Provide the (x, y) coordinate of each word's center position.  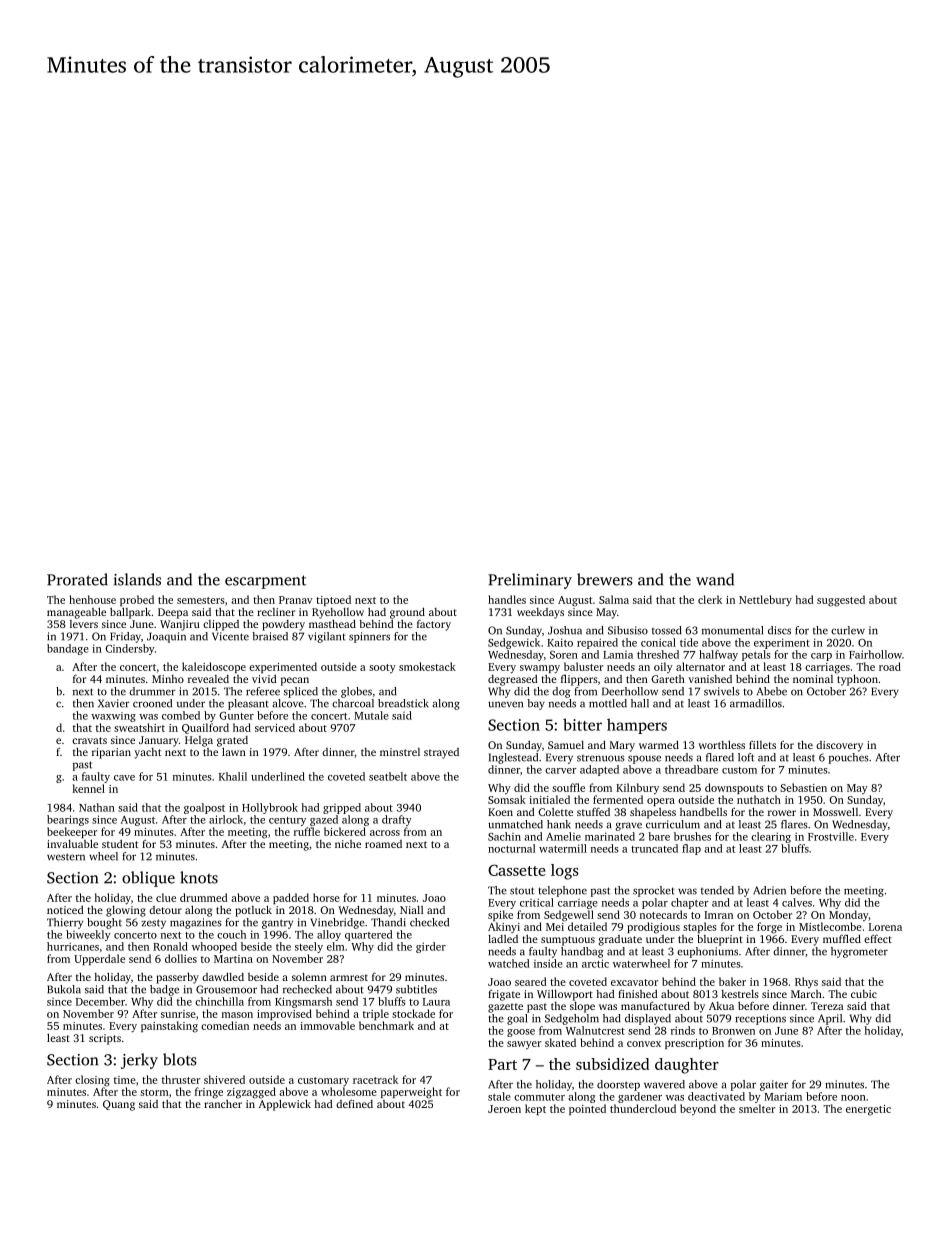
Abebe (772, 691)
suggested (841, 601)
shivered (224, 1079)
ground (407, 613)
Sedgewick (514, 643)
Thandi (388, 922)
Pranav (296, 600)
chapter (690, 903)
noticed (65, 910)
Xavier (114, 703)
